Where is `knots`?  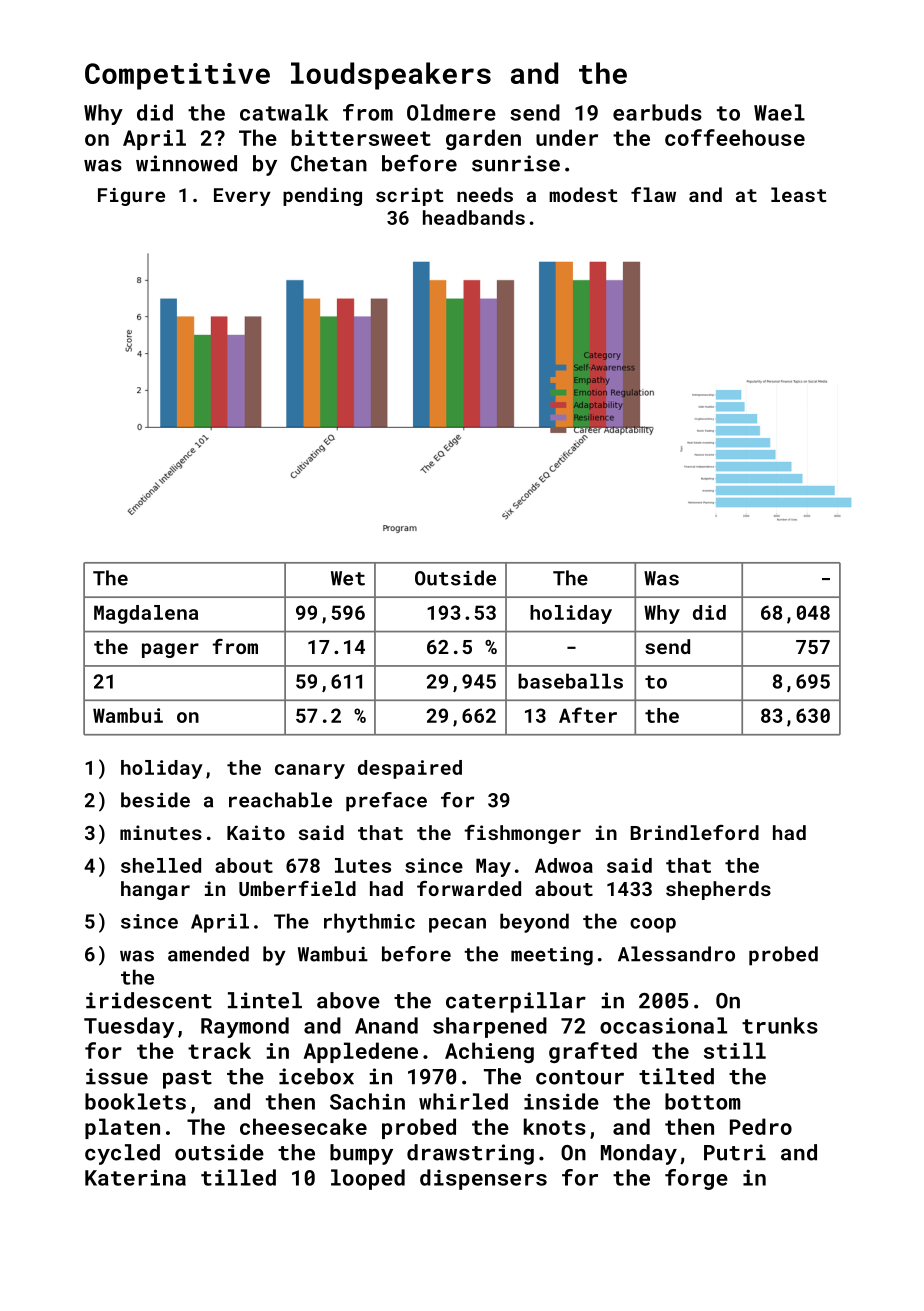 knots is located at coordinates (555, 1126).
